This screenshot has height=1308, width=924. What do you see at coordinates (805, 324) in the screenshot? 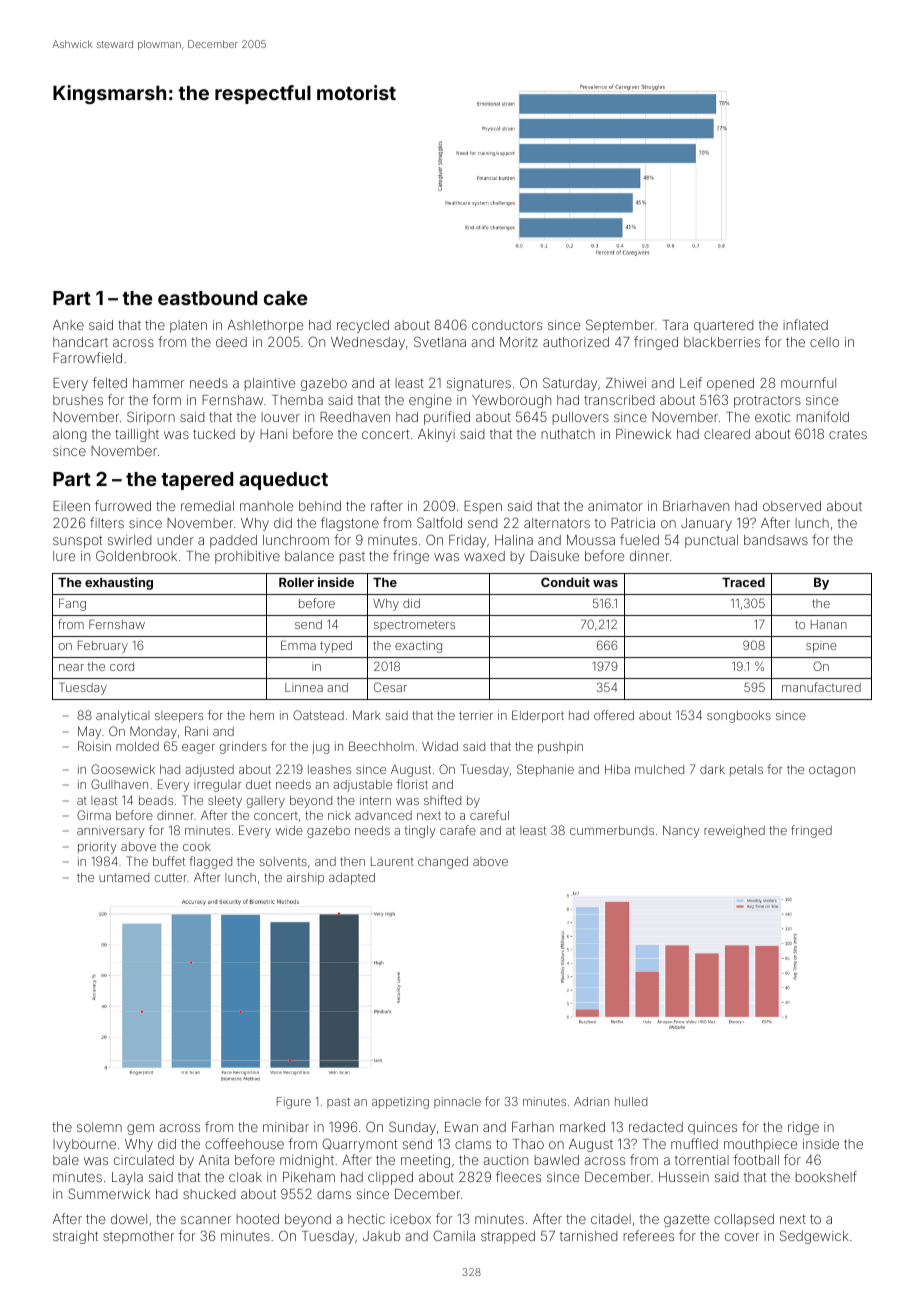
I see `inflated` at bounding box center [805, 324].
